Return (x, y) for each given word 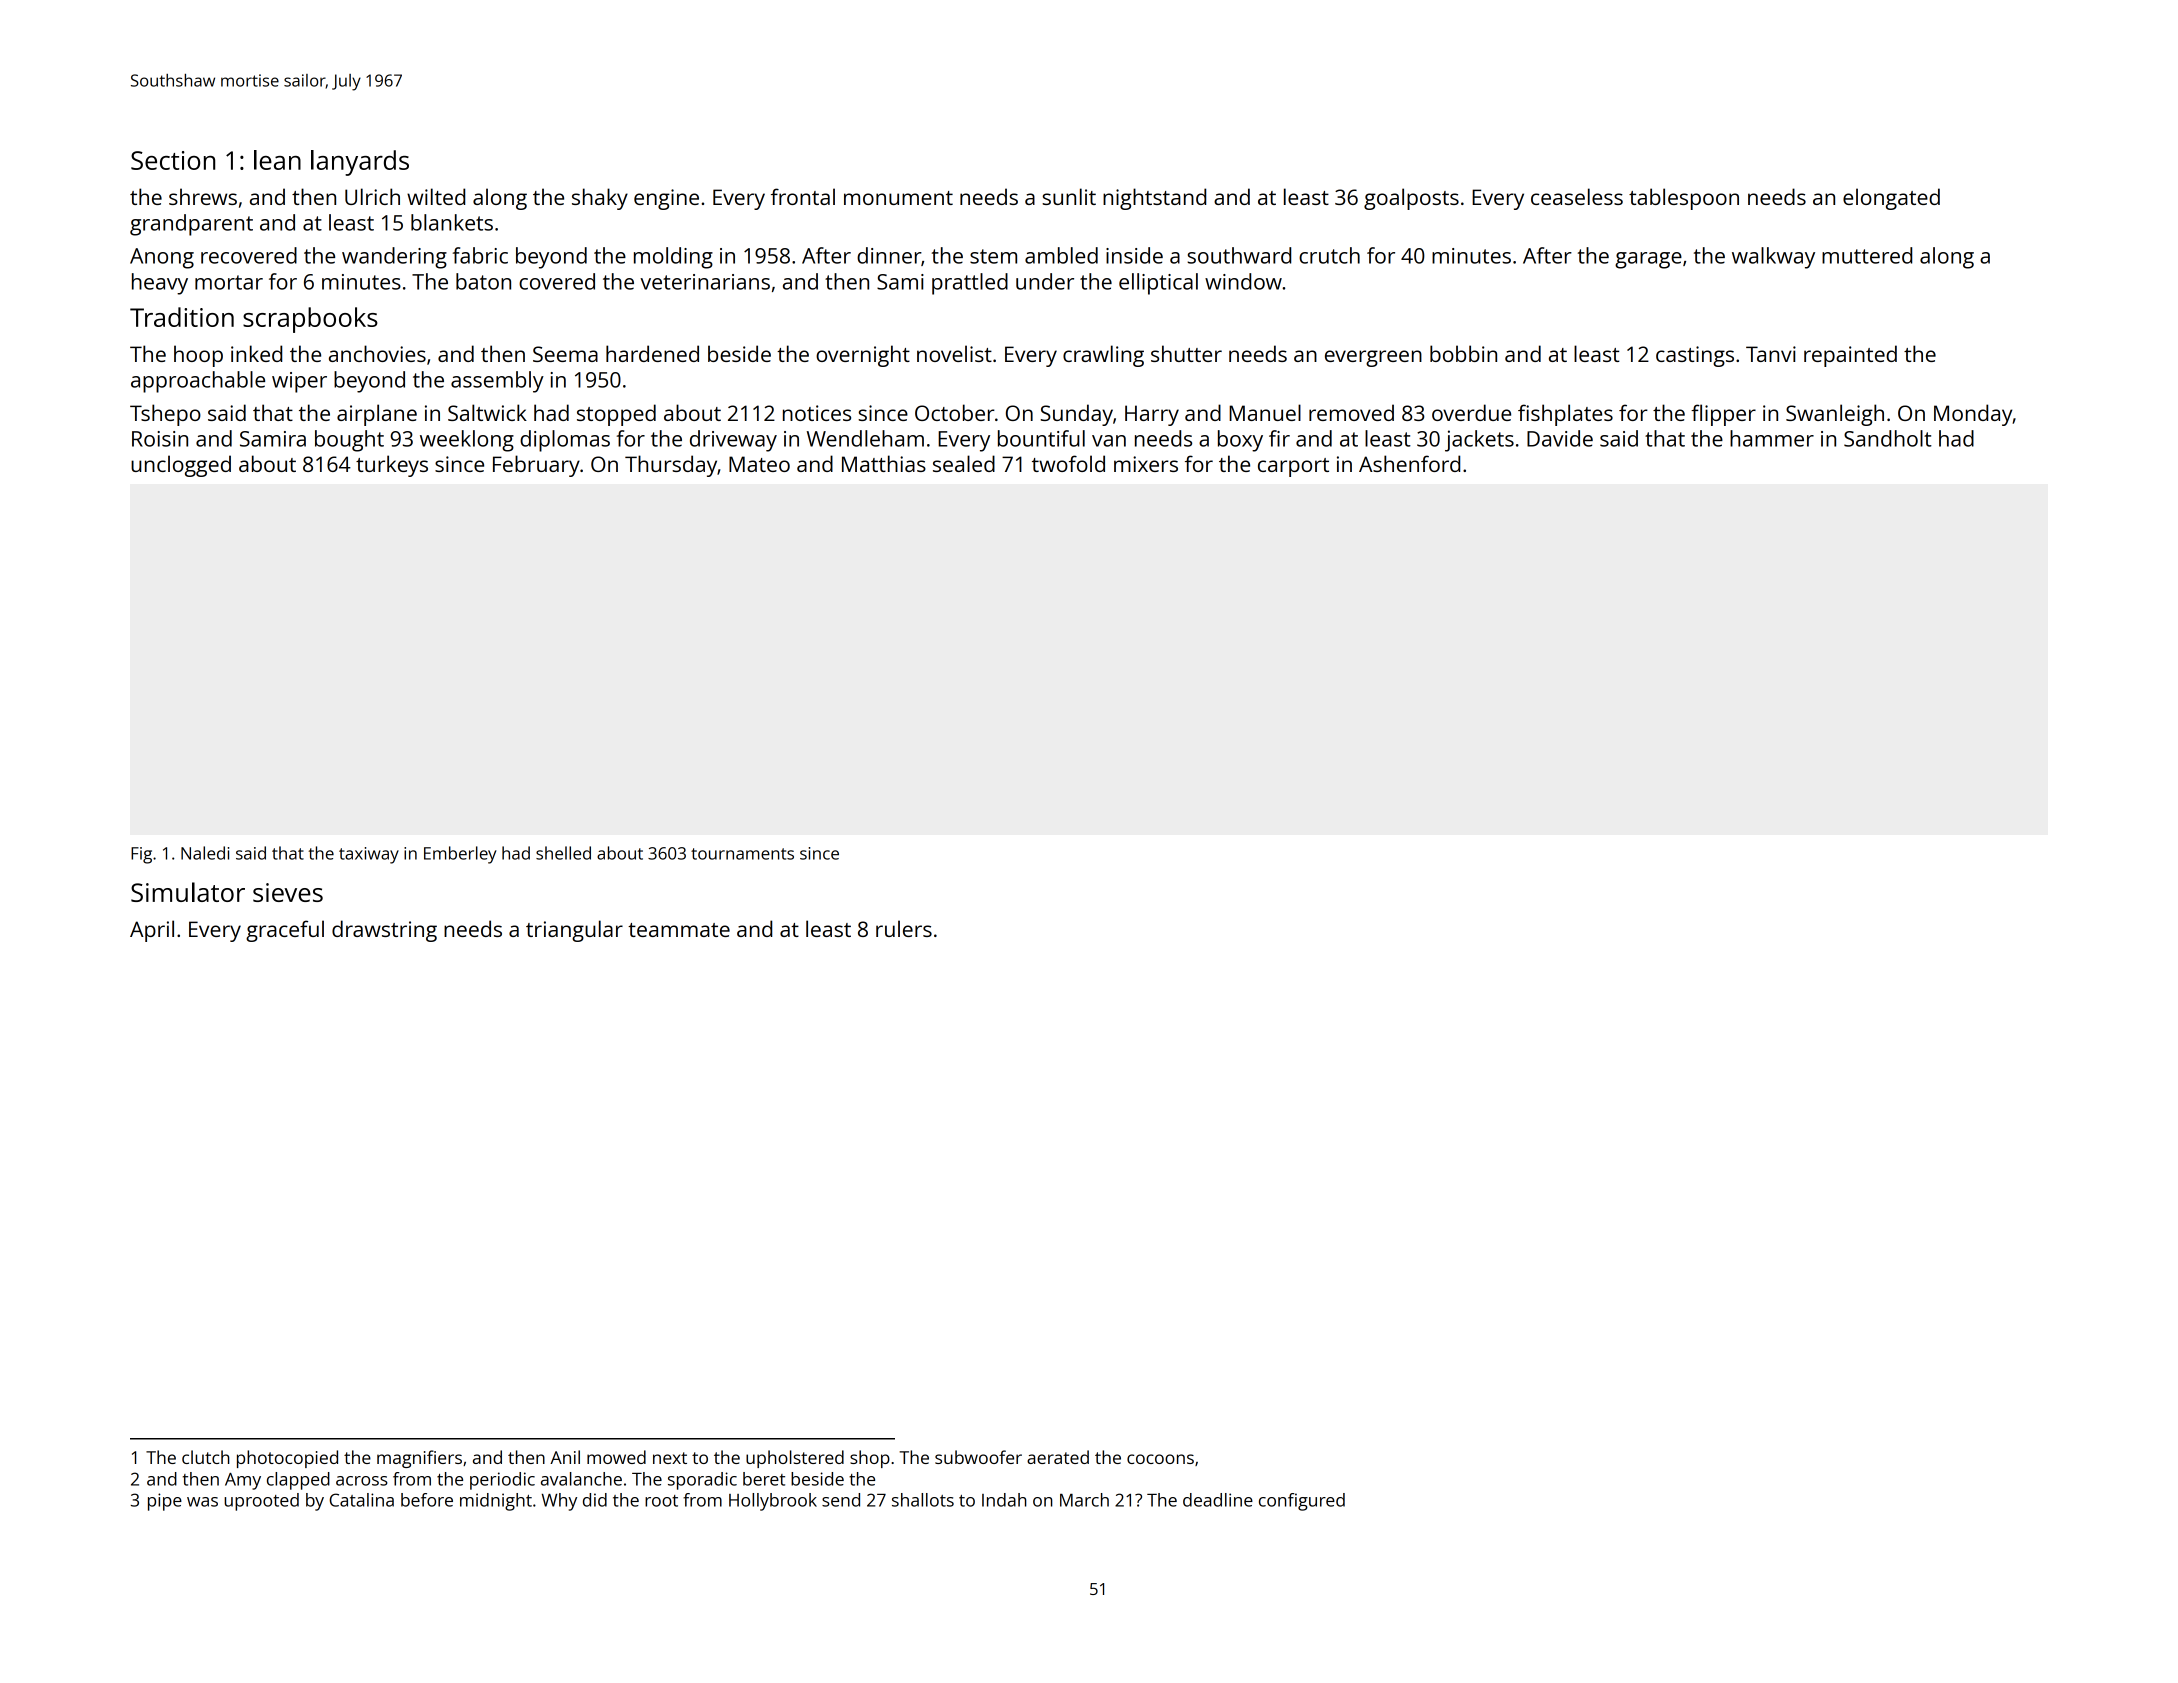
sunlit (1069, 196)
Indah (1004, 1500)
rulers (904, 928)
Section (173, 160)
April (152, 931)
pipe (165, 1502)
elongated (1891, 199)
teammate (679, 930)
